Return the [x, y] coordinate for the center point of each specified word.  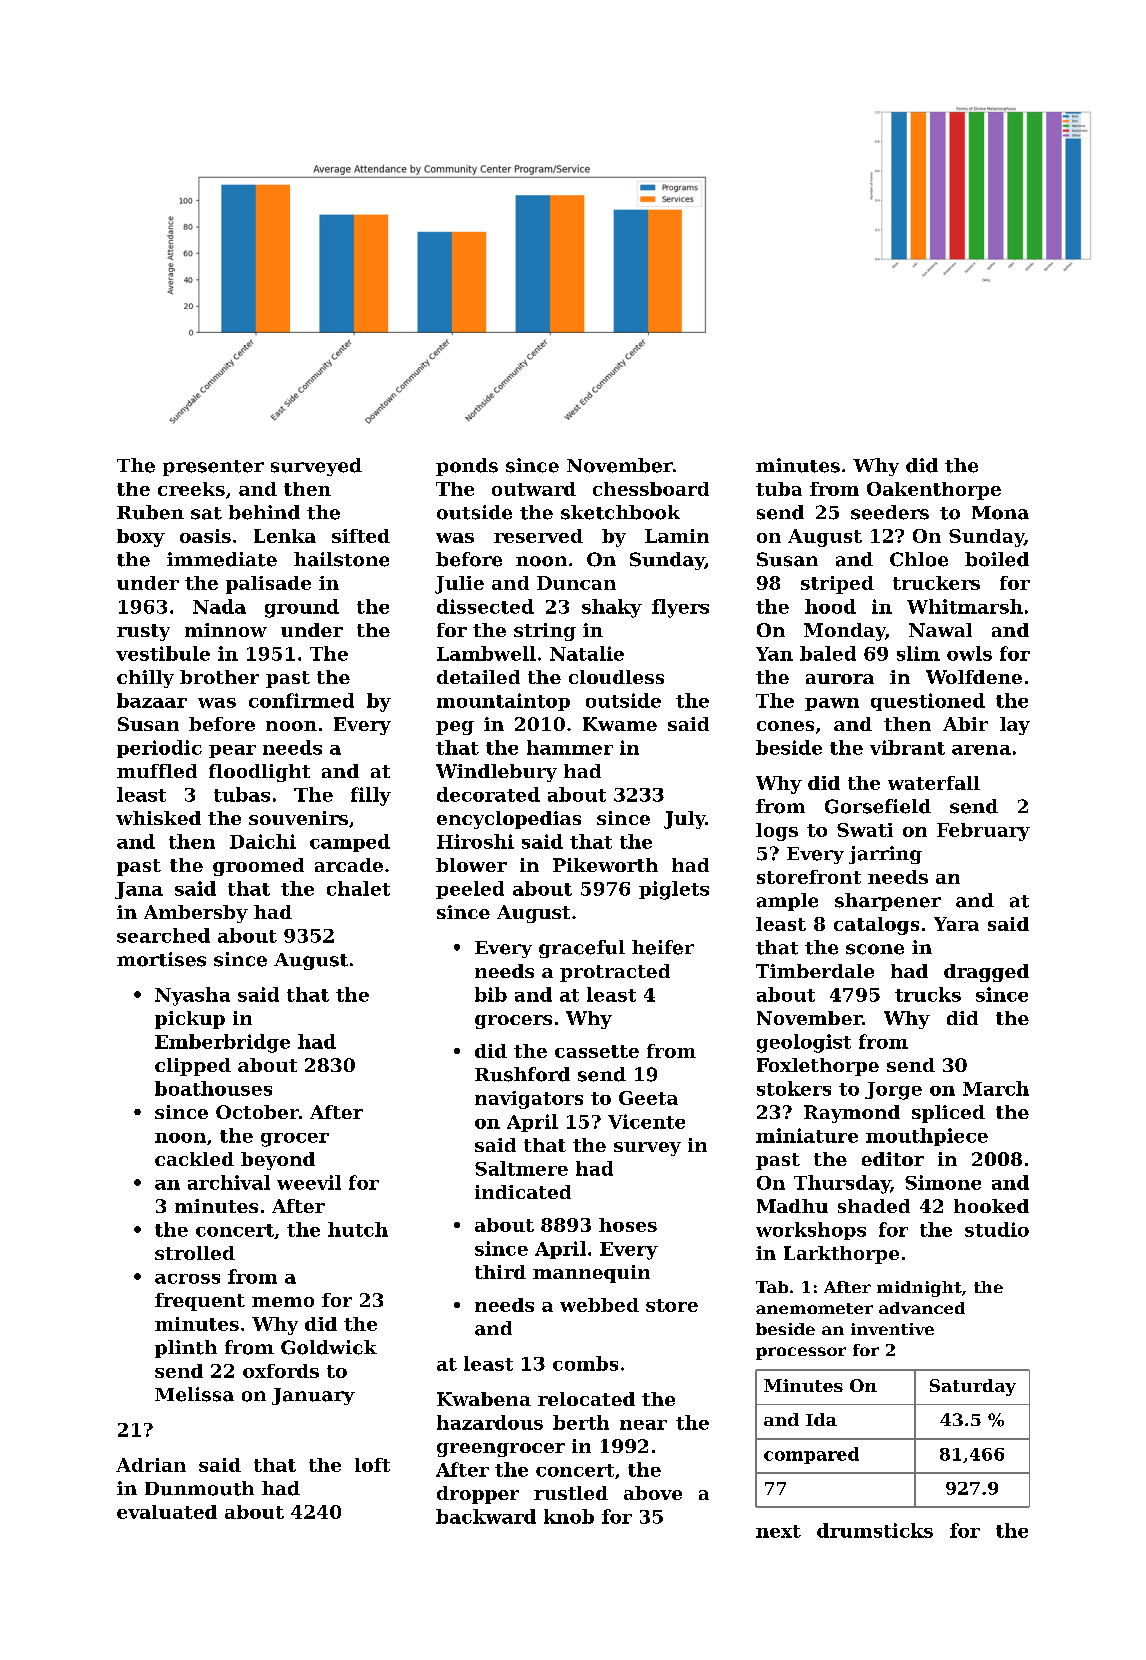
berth [581, 1422]
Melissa [194, 1394]
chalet [358, 888]
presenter [213, 468]
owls [969, 653]
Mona [1000, 513]
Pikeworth [605, 865]
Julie [459, 585]
